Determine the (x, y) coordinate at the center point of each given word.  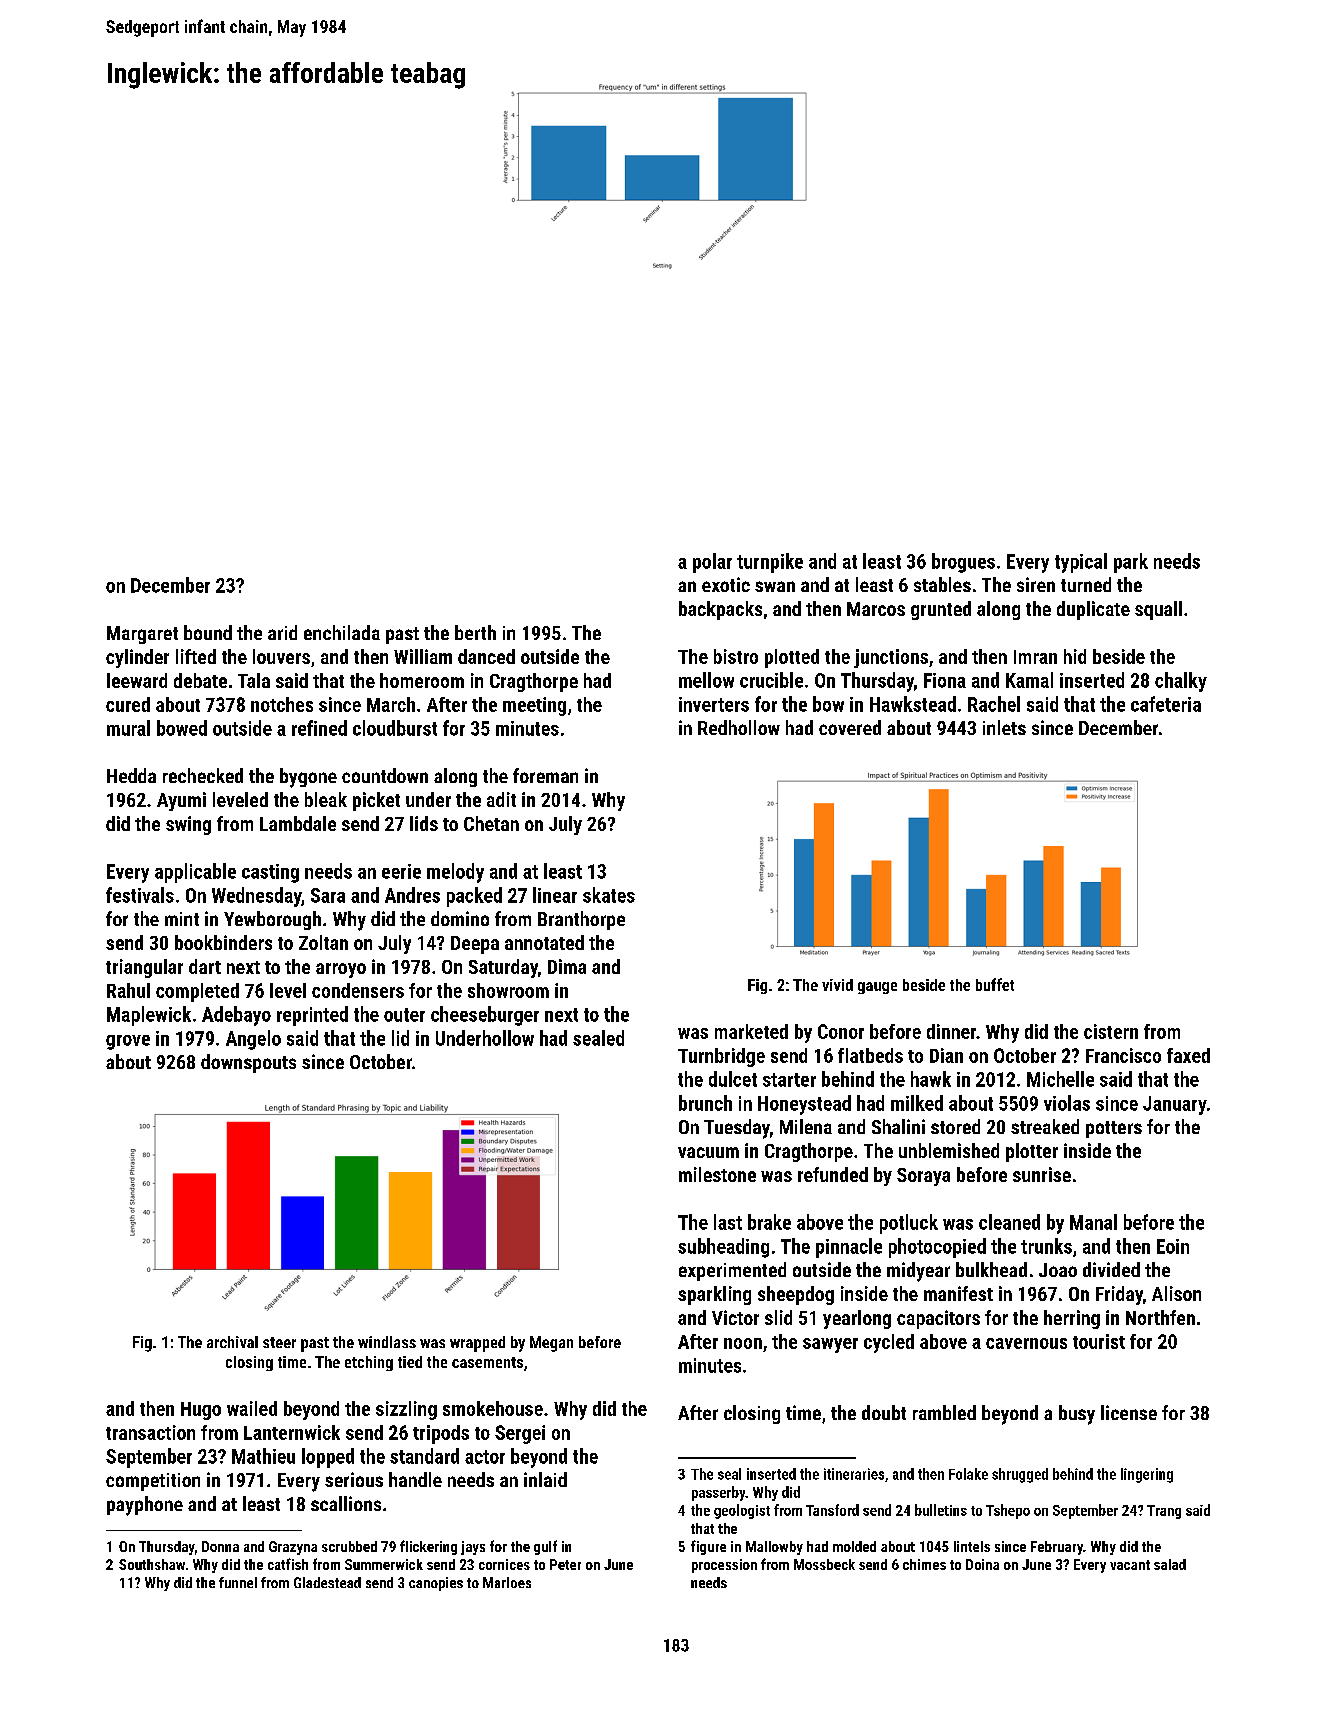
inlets (1004, 727)
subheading (723, 1248)
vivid (837, 985)
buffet (995, 984)
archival (232, 1342)
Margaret (142, 635)
